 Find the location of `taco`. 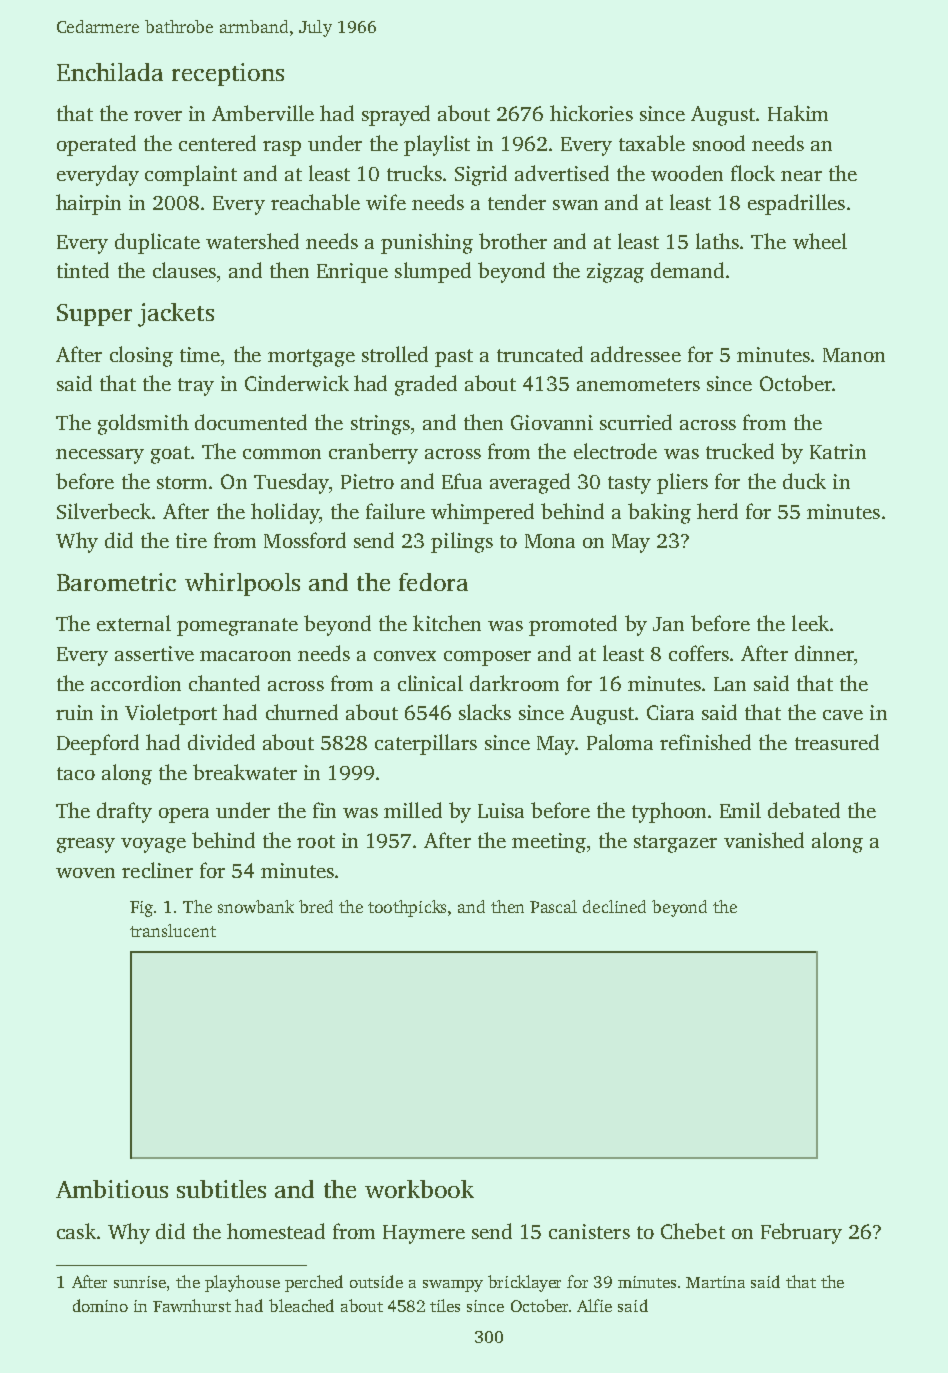

taco is located at coordinates (76, 773).
